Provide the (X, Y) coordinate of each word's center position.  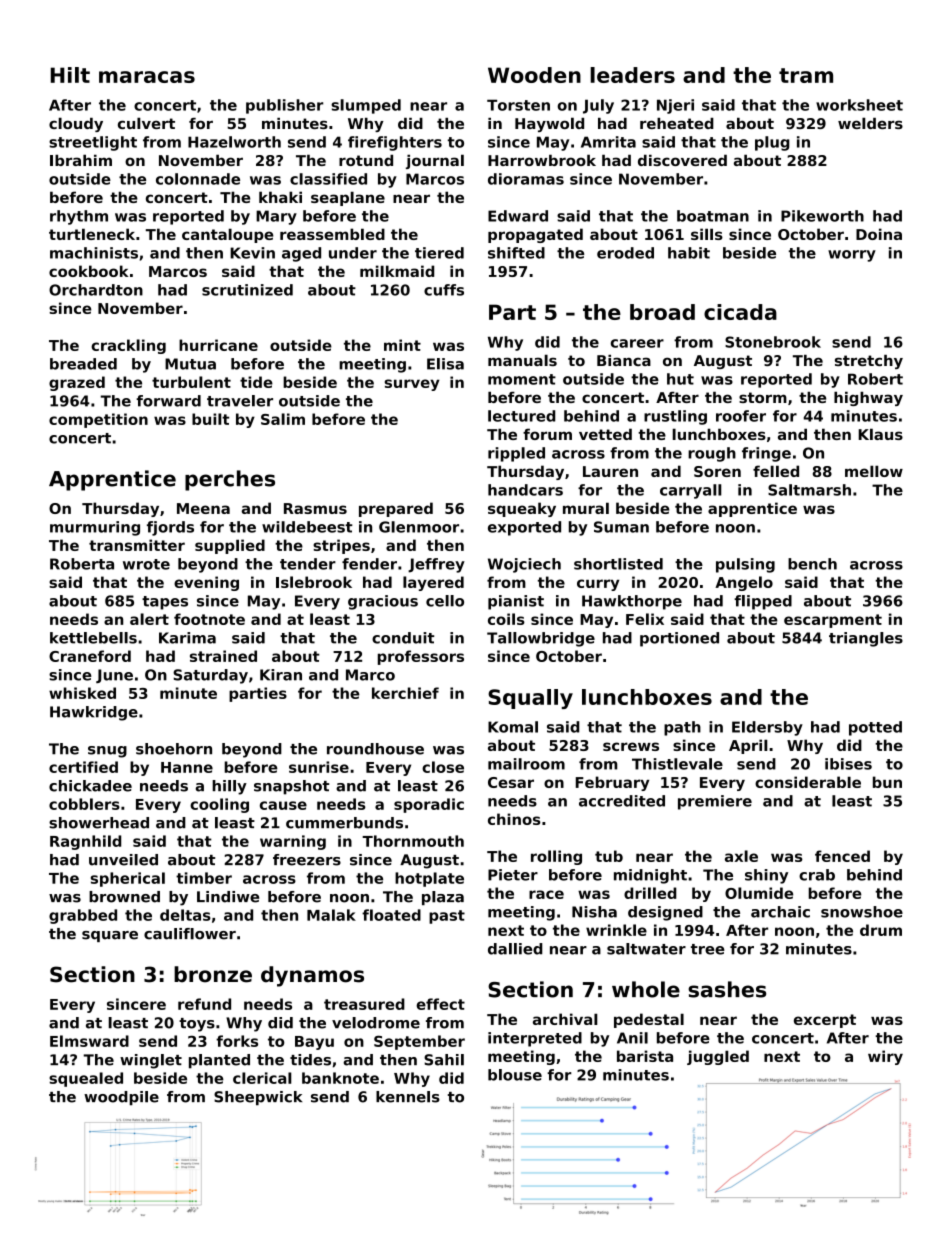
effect (440, 1004)
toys (197, 1025)
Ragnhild (85, 842)
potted (875, 728)
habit (689, 253)
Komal (513, 727)
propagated (535, 235)
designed (665, 913)
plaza (443, 898)
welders (870, 123)
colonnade (198, 179)
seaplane (348, 198)
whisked (82, 693)
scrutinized (247, 290)
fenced (842, 856)
